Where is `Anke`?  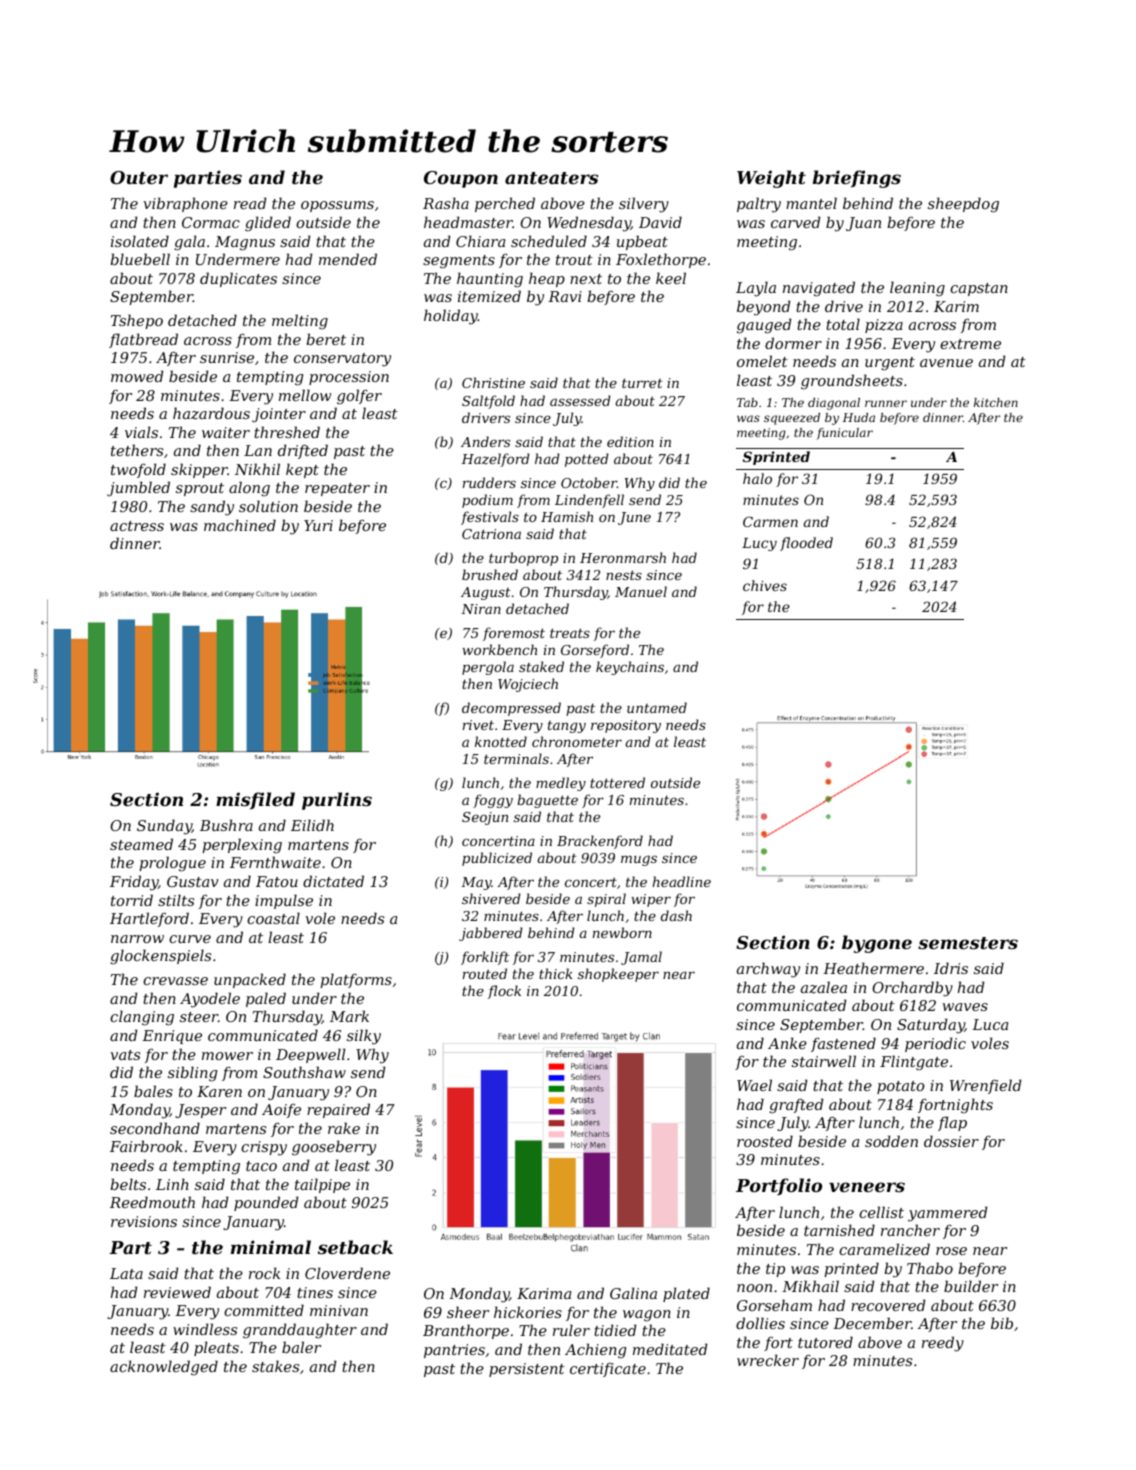
Anke is located at coordinates (787, 1043).
